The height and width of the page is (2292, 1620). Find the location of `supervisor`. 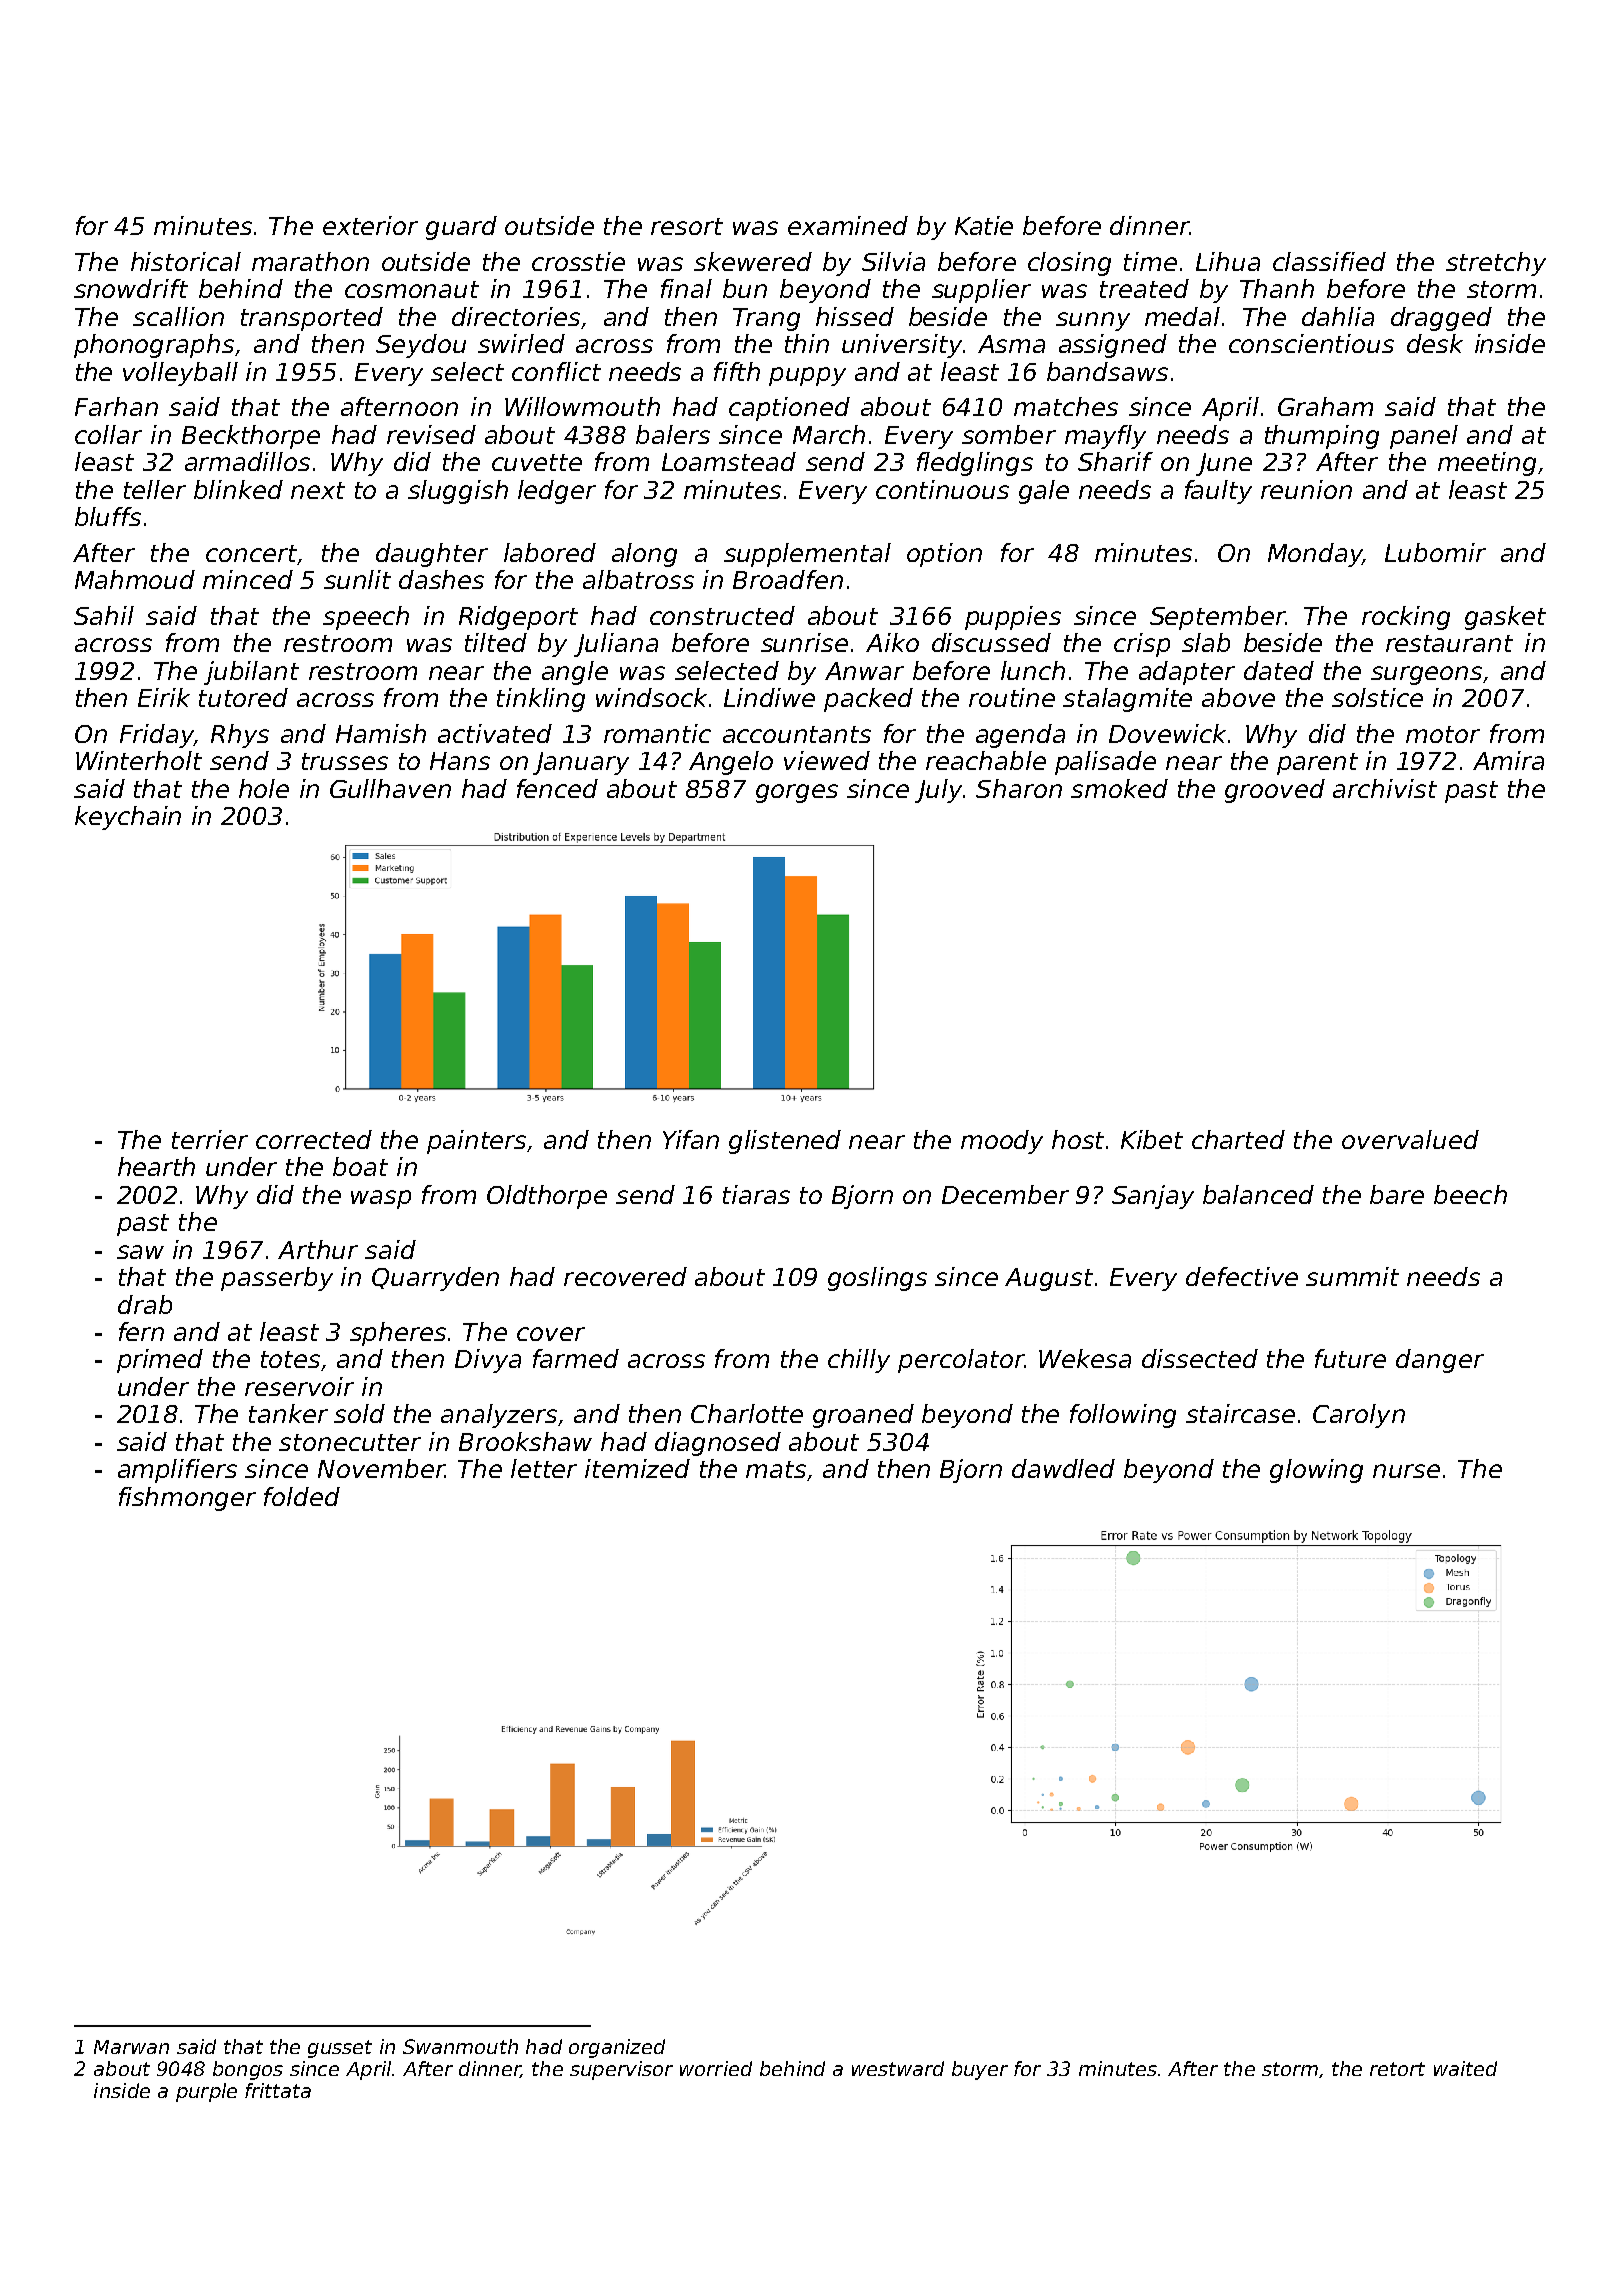

supervisor is located at coordinates (621, 2070).
